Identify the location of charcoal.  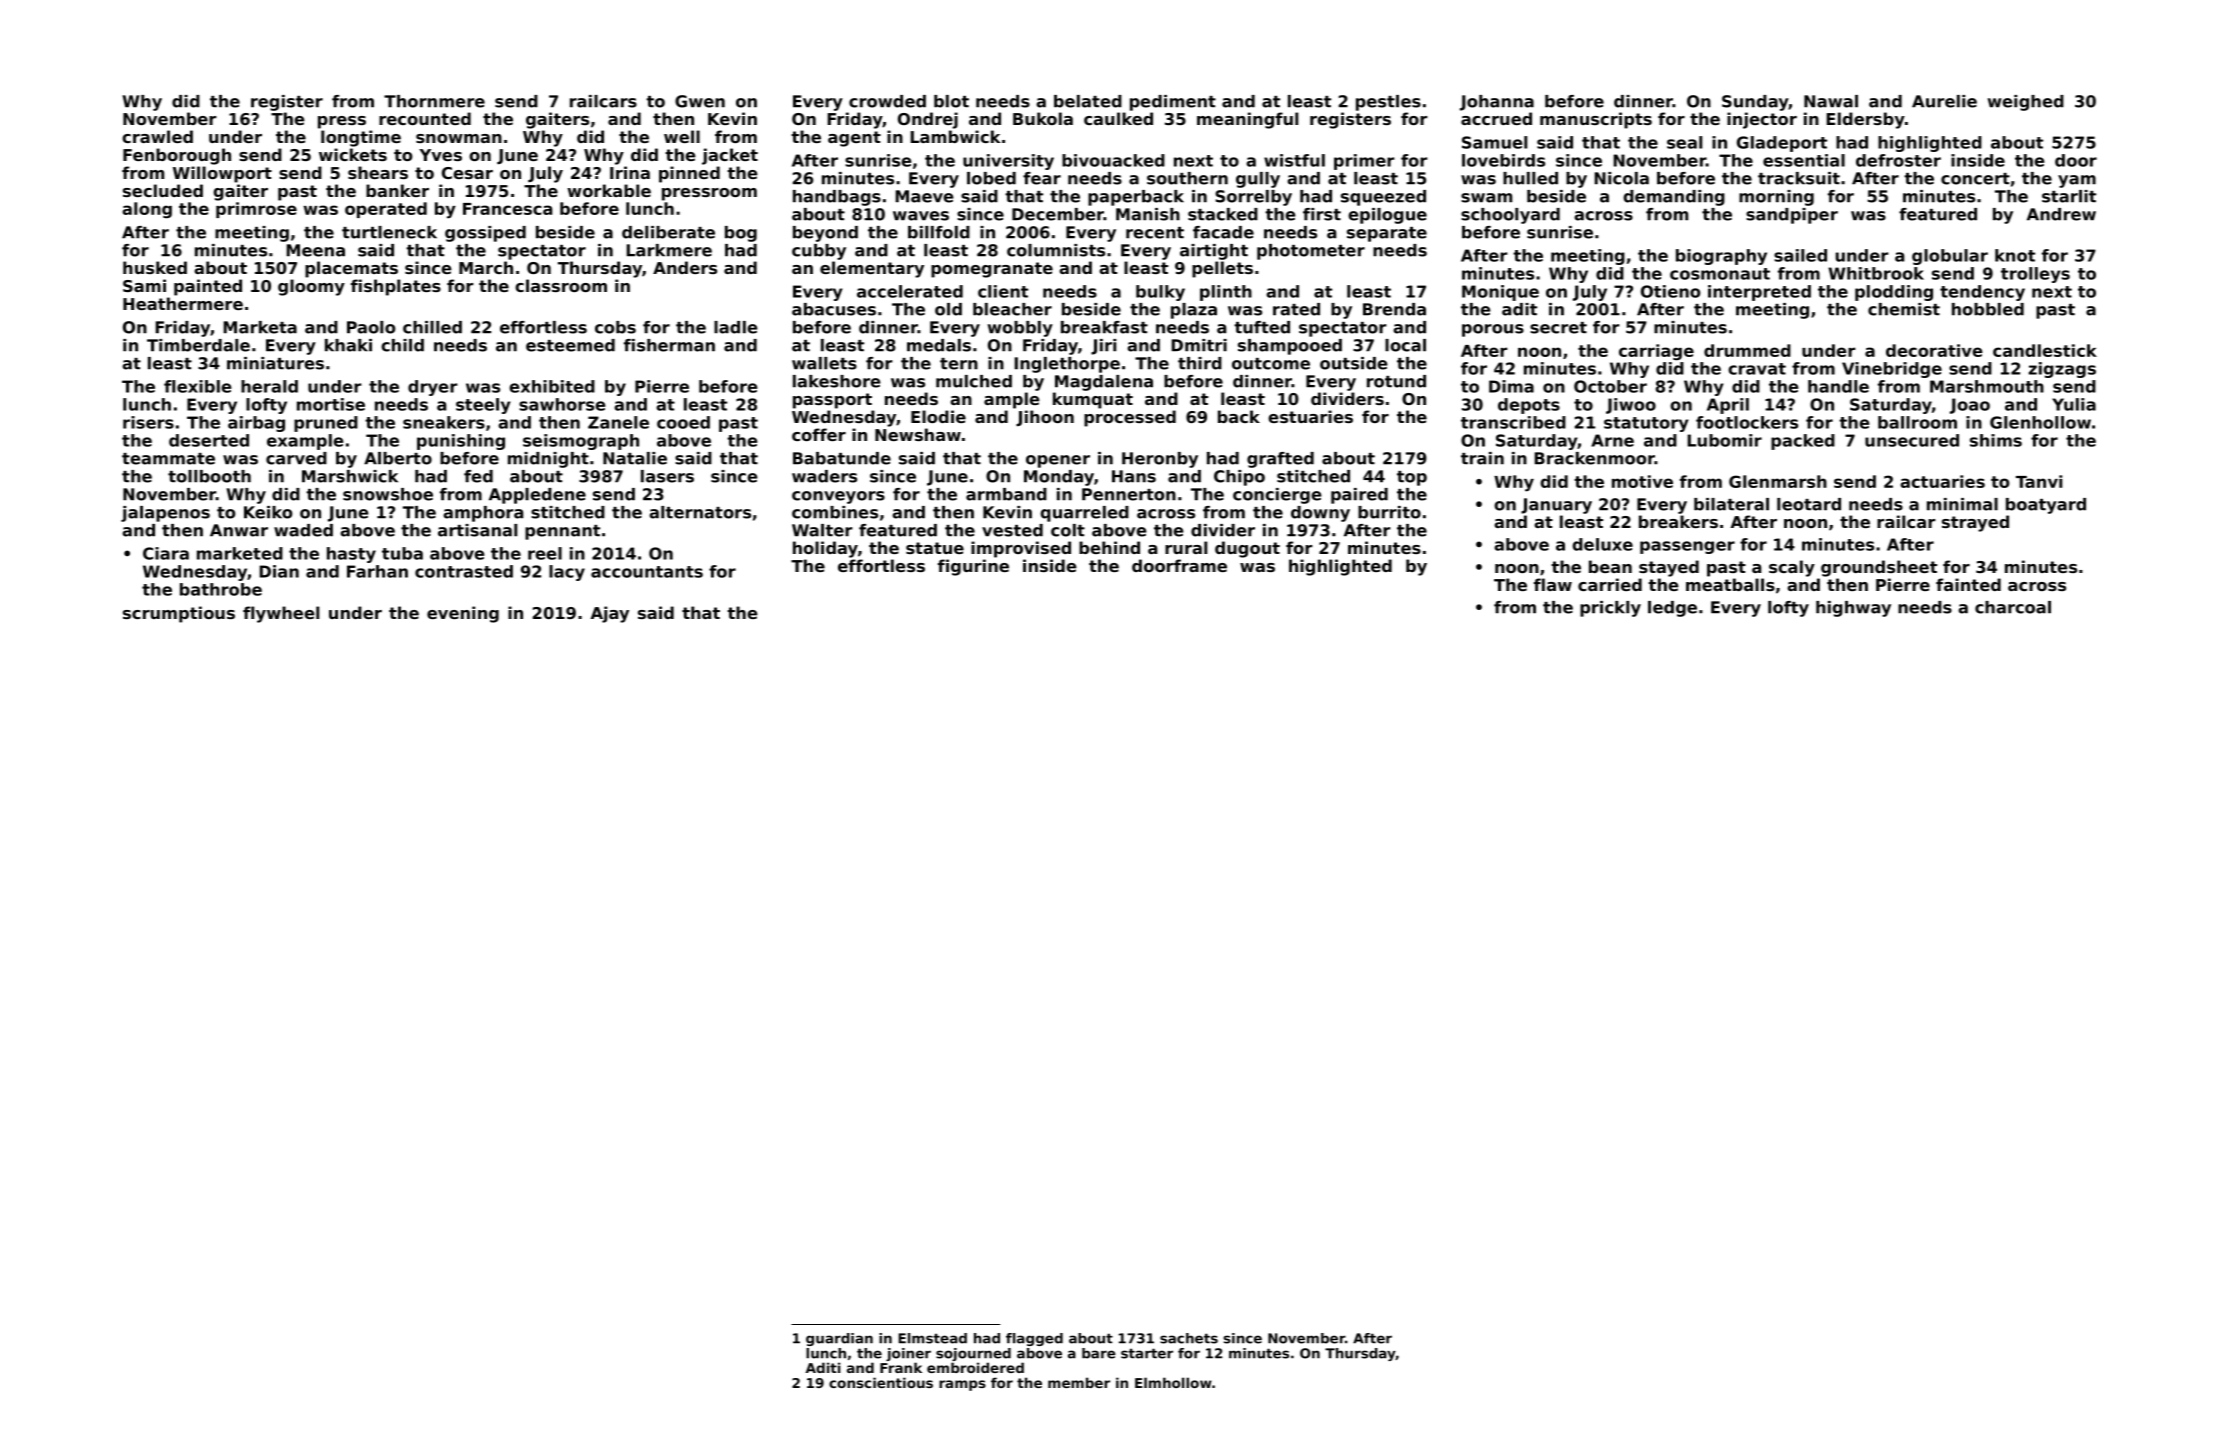
(2013, 607).
